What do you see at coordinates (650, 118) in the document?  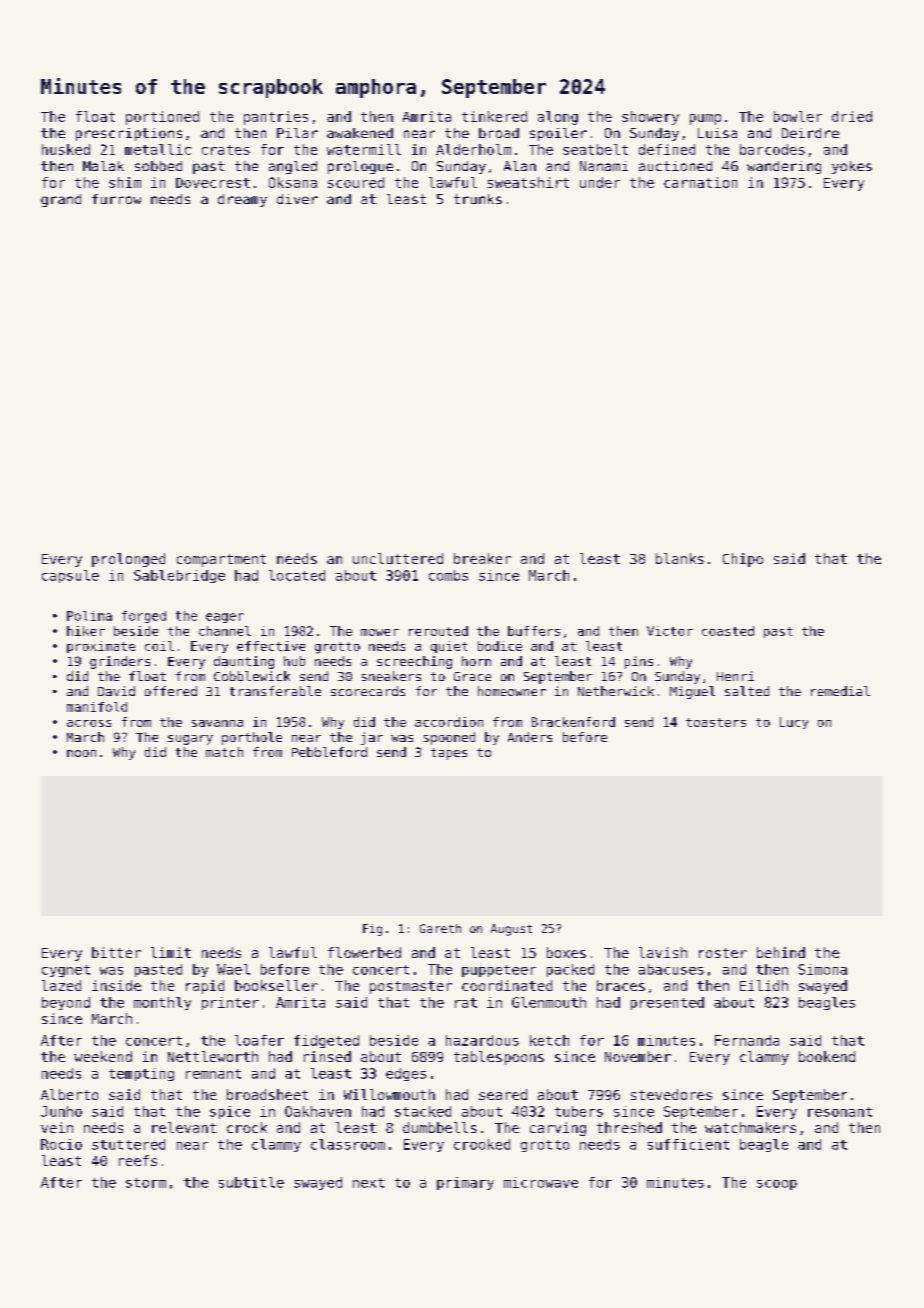 I see `showery` at bounding box center [650, 118].
